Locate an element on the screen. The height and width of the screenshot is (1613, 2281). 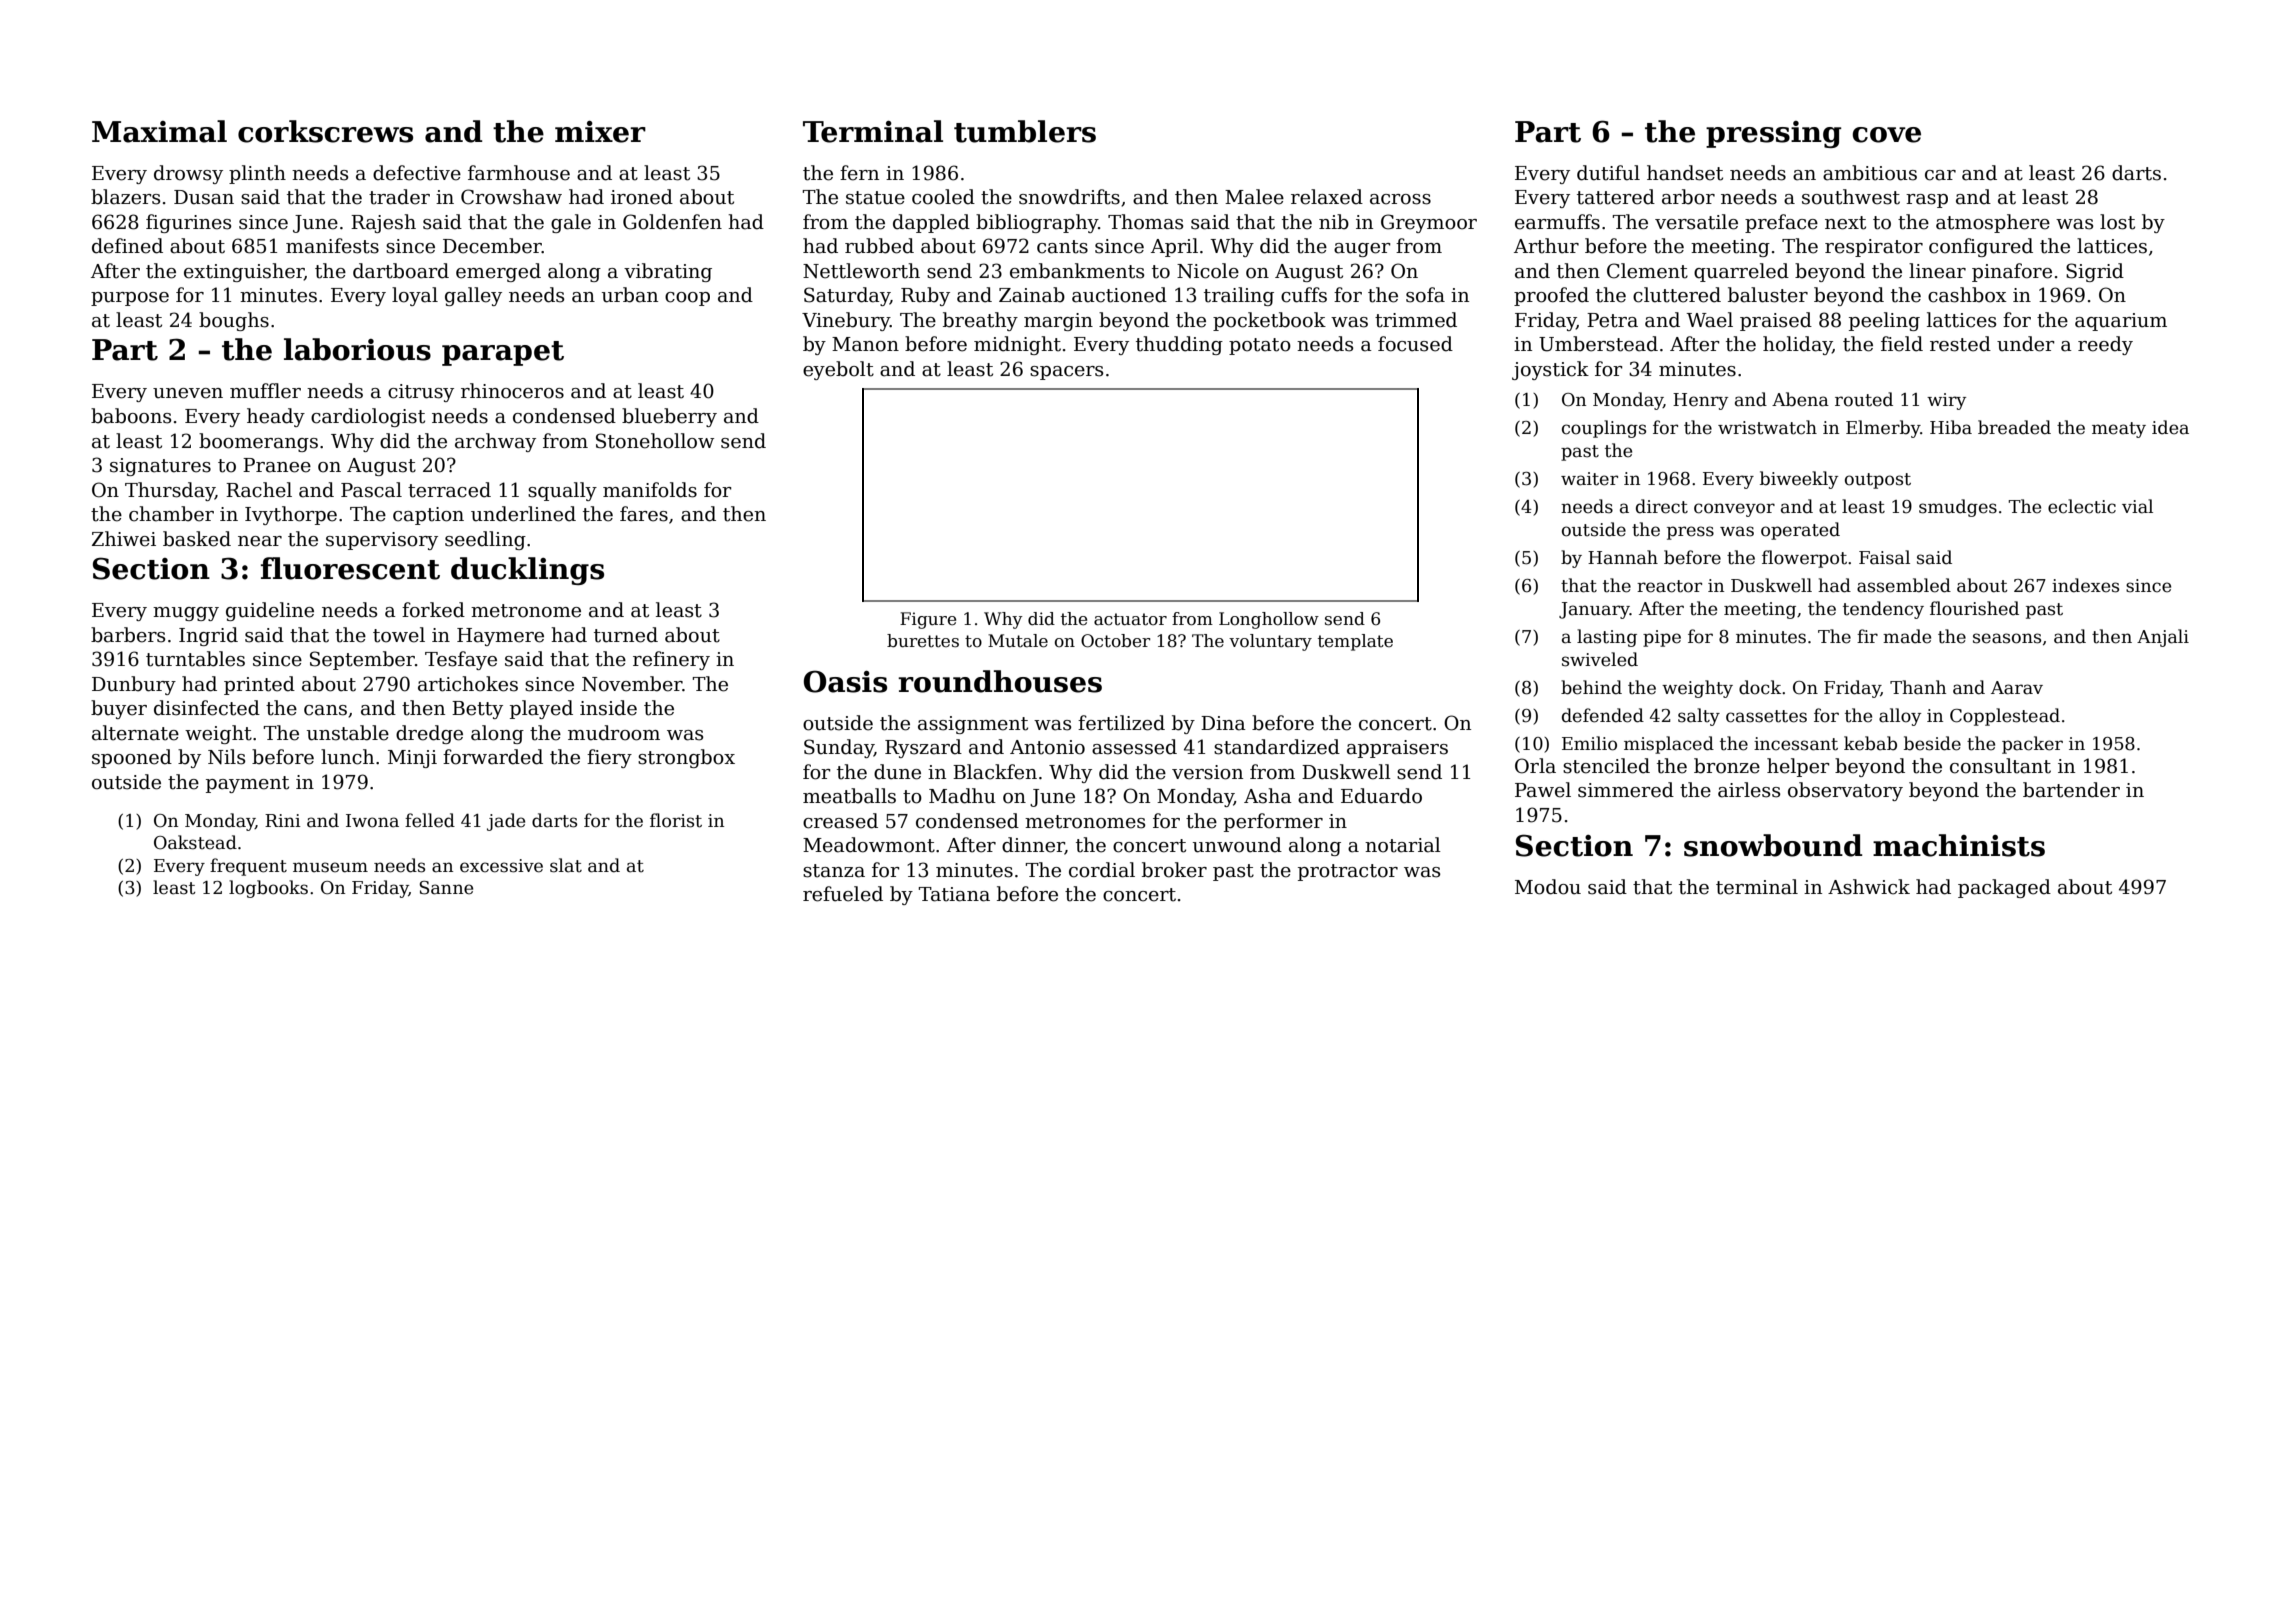
Oakstead is located at coordinates (195, 842).
